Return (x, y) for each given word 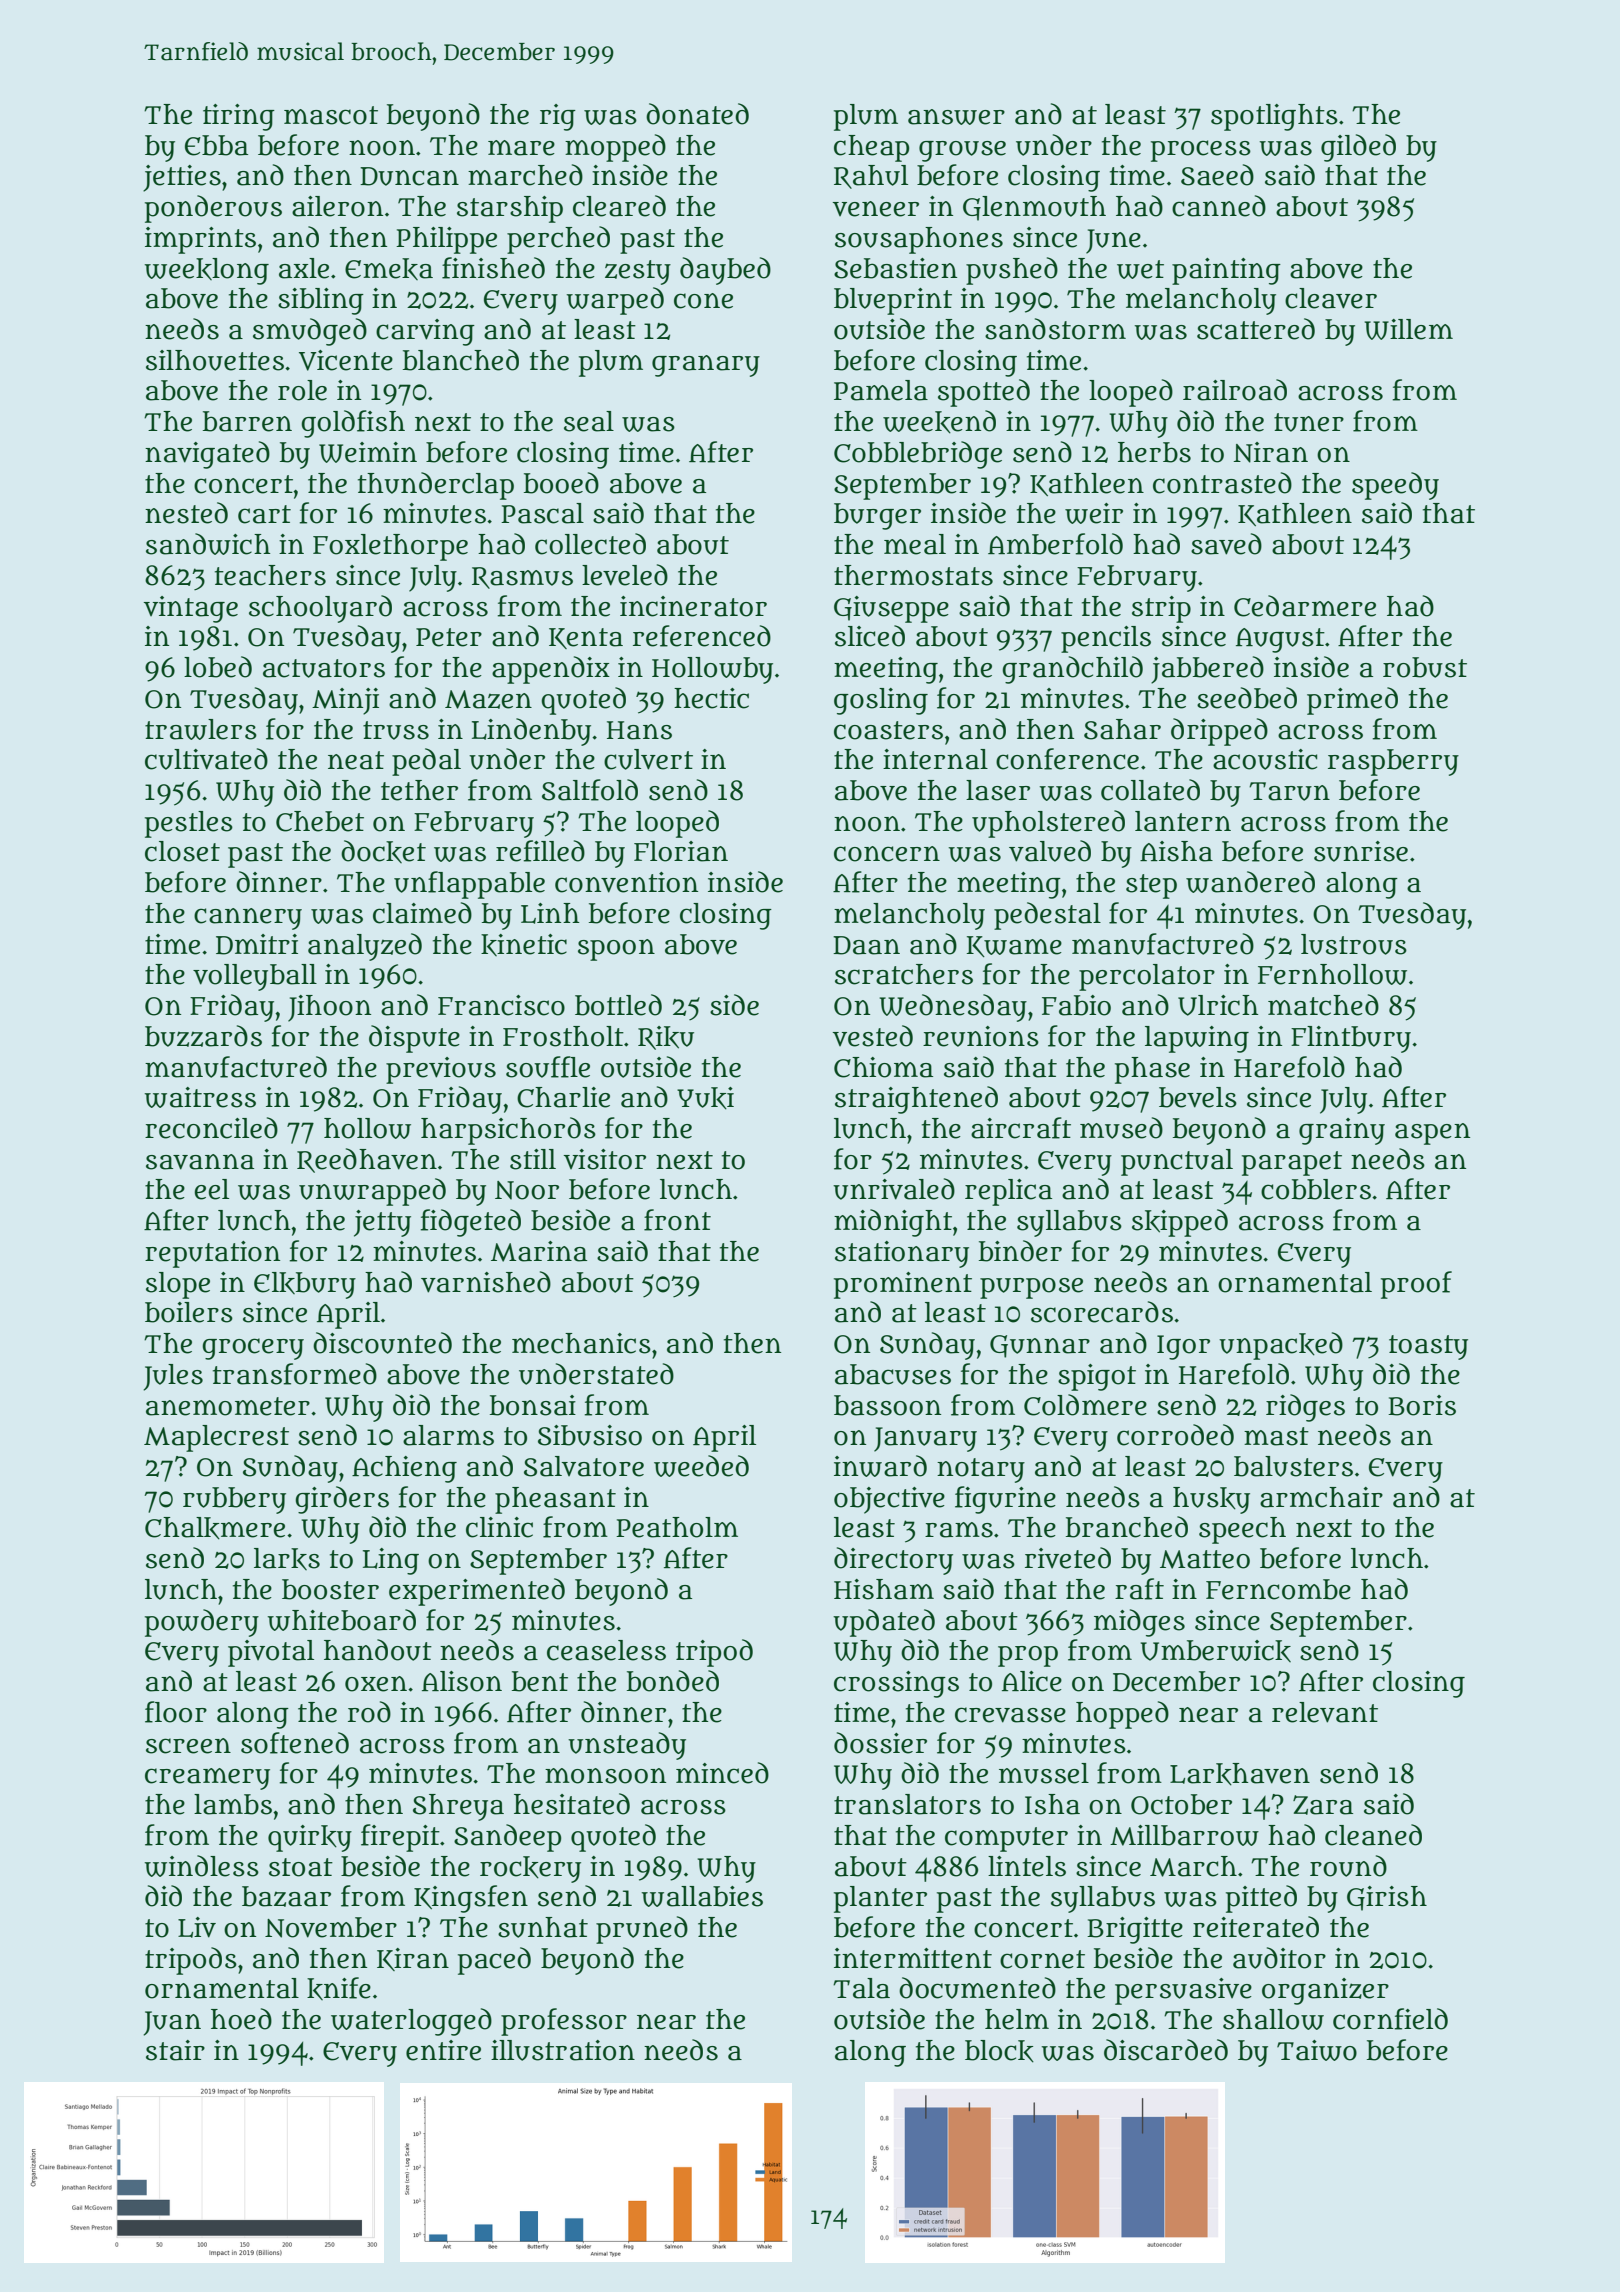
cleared (619, 206)
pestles (189, 824)
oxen (376, 1684)
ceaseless (606, 1650)
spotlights (1274, 117)
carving (425, 332)
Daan (866, 945)
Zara (1323, 1805)
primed (1352, 701)
